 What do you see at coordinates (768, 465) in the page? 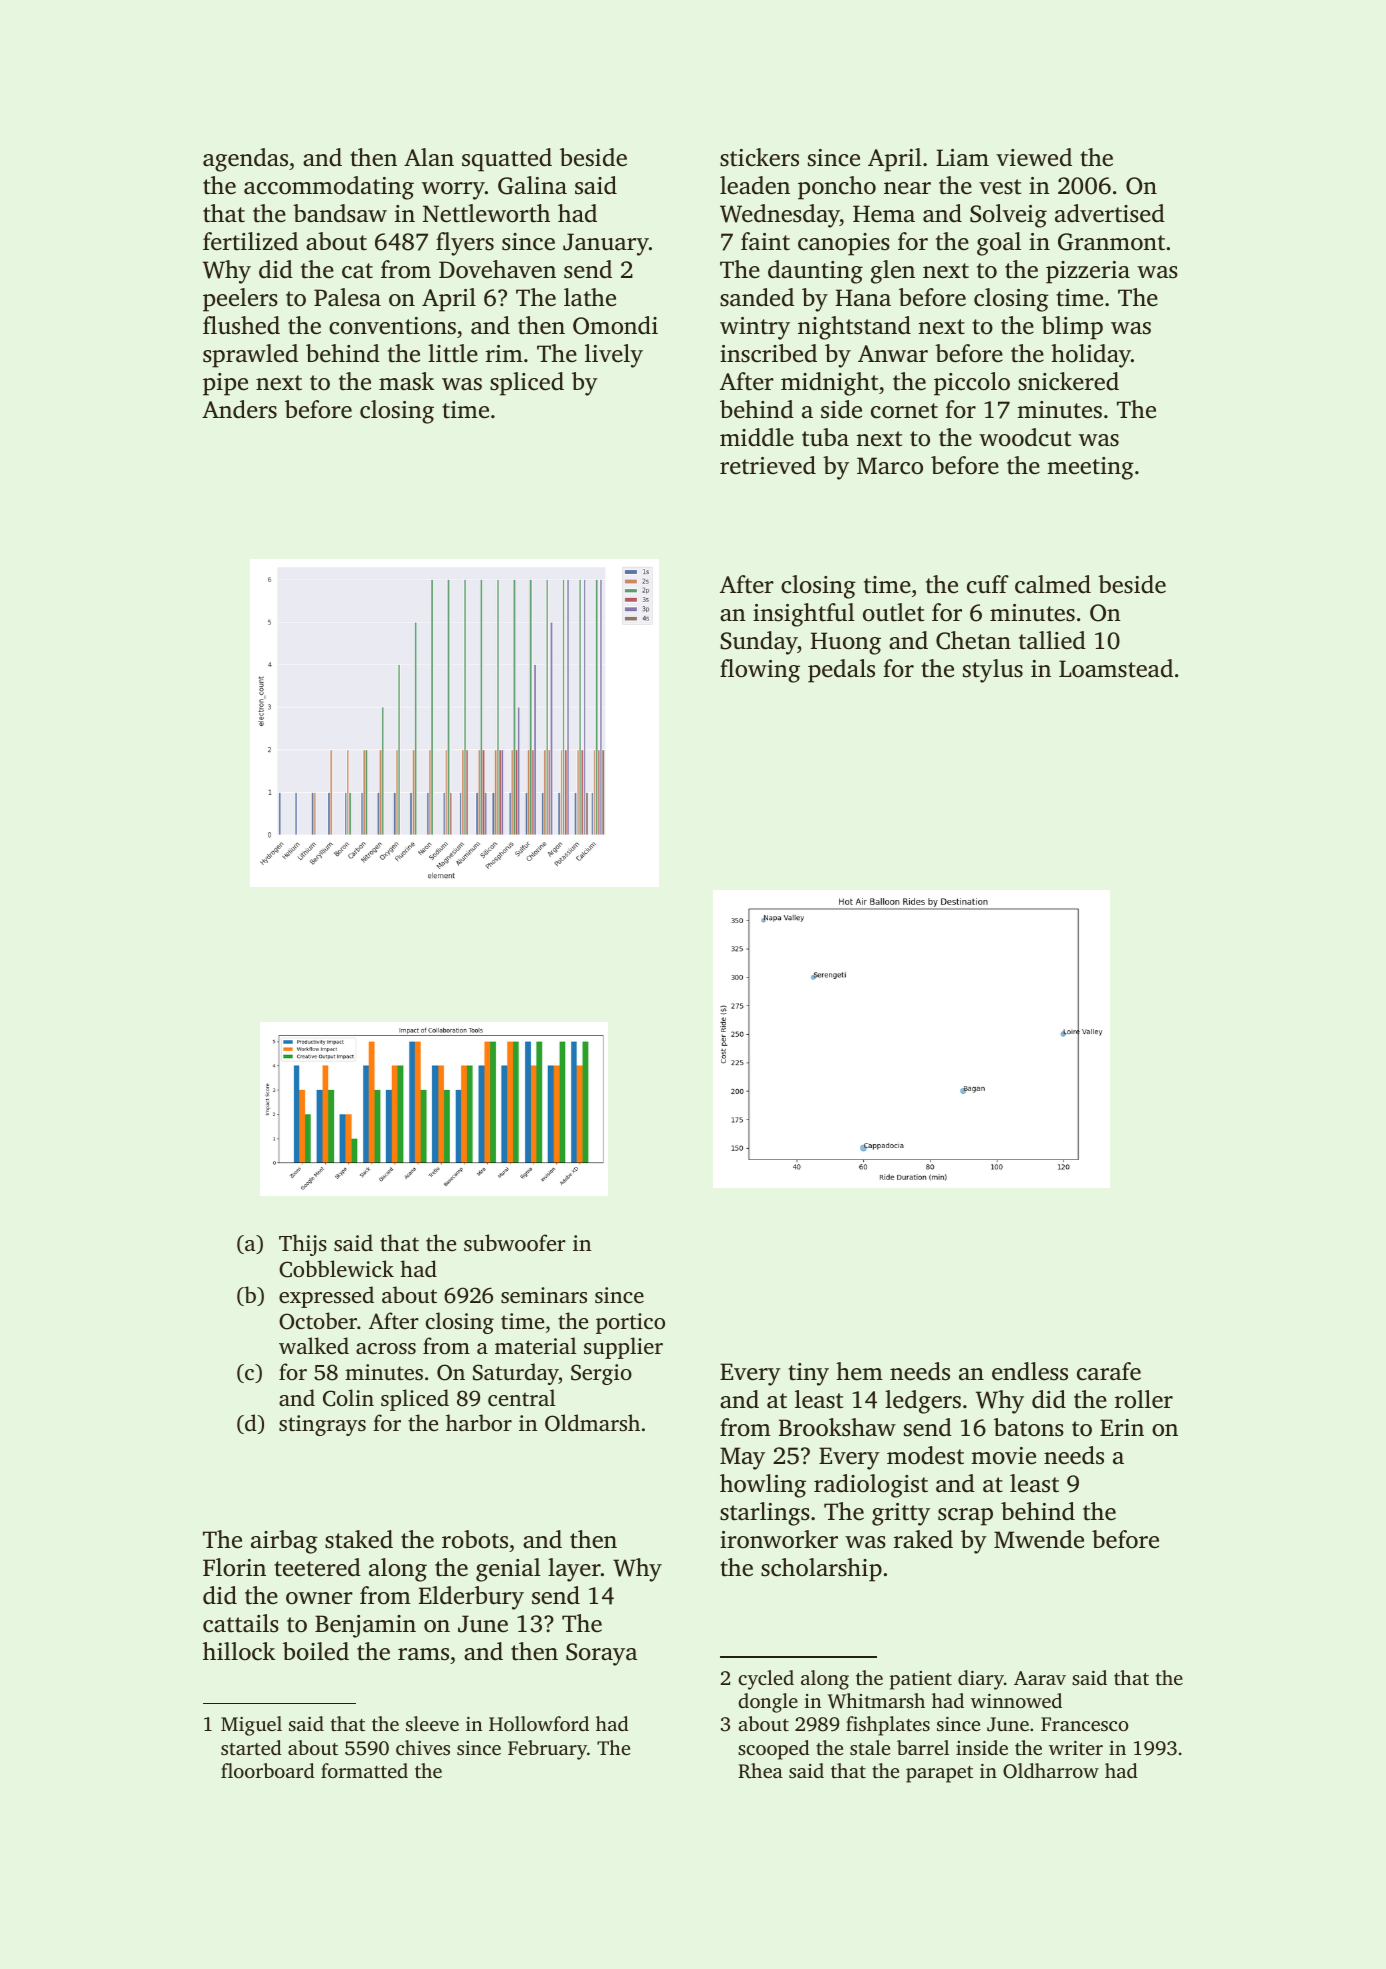
I see `retrieved` at bounding box center [768, 465].
